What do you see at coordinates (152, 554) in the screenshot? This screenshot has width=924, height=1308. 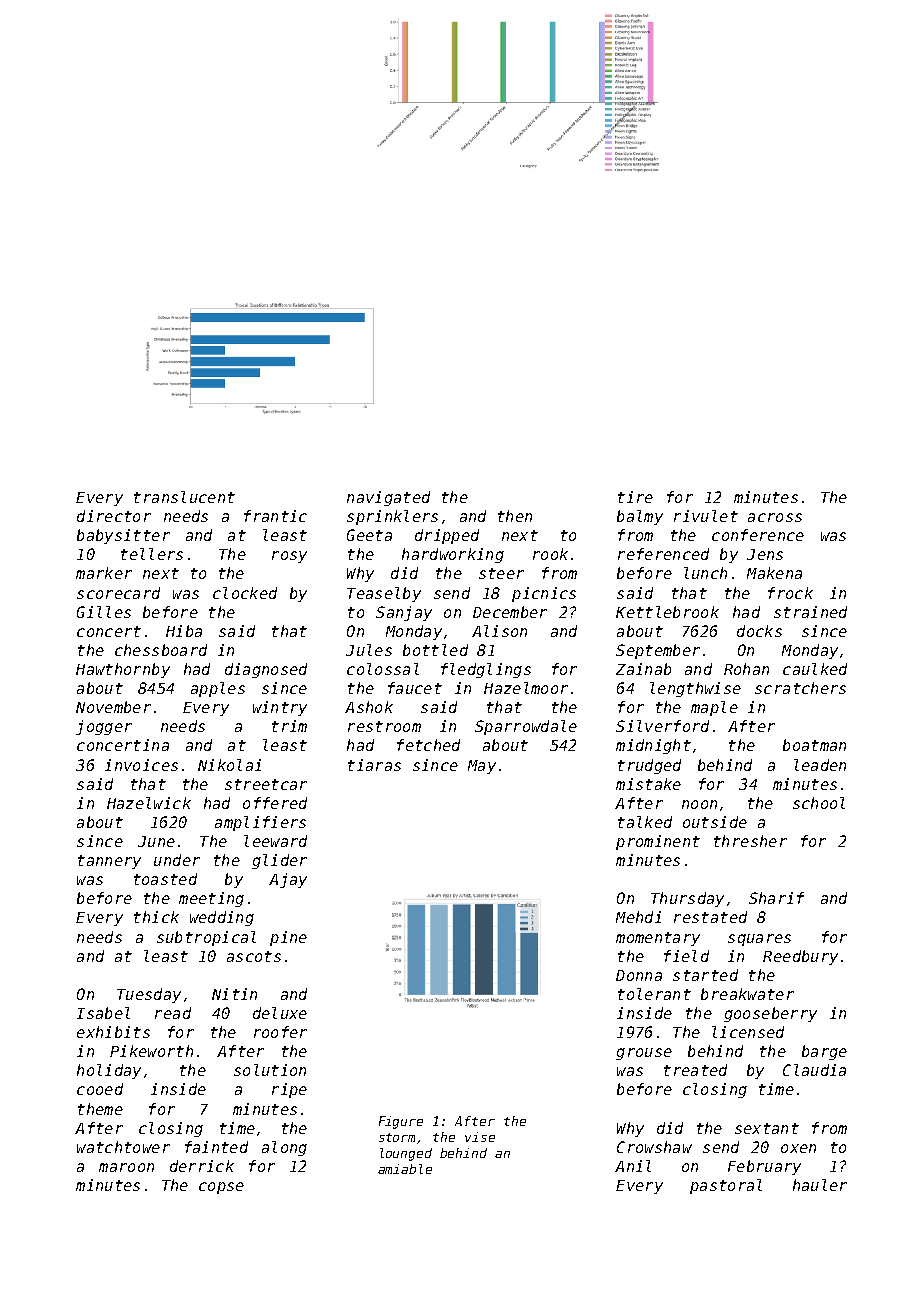 I see `tellers` at bounding box center [152, 554].
